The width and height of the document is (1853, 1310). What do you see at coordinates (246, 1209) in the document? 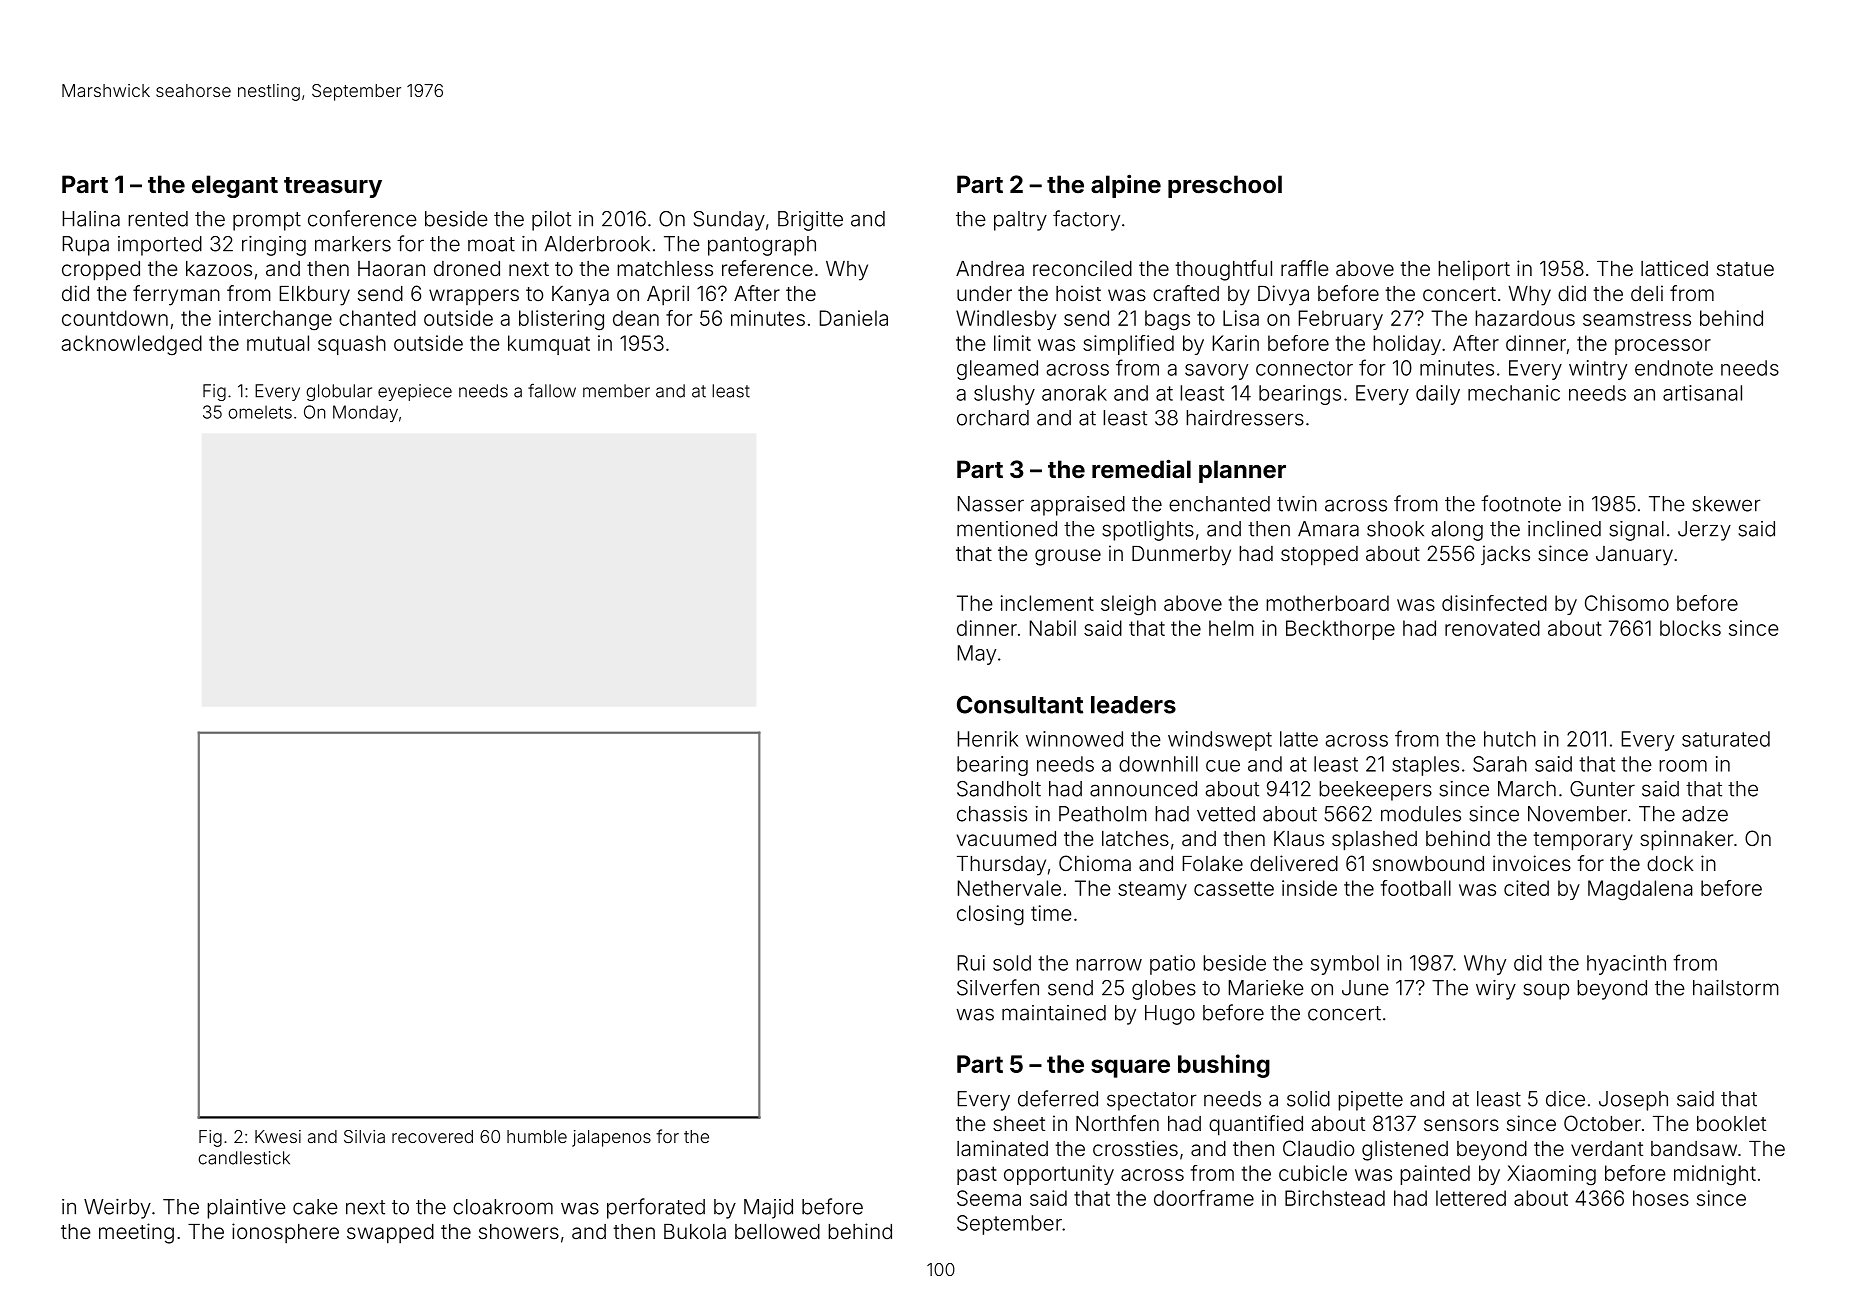
I see `plaintive` at bounding box center [246, 1209].
